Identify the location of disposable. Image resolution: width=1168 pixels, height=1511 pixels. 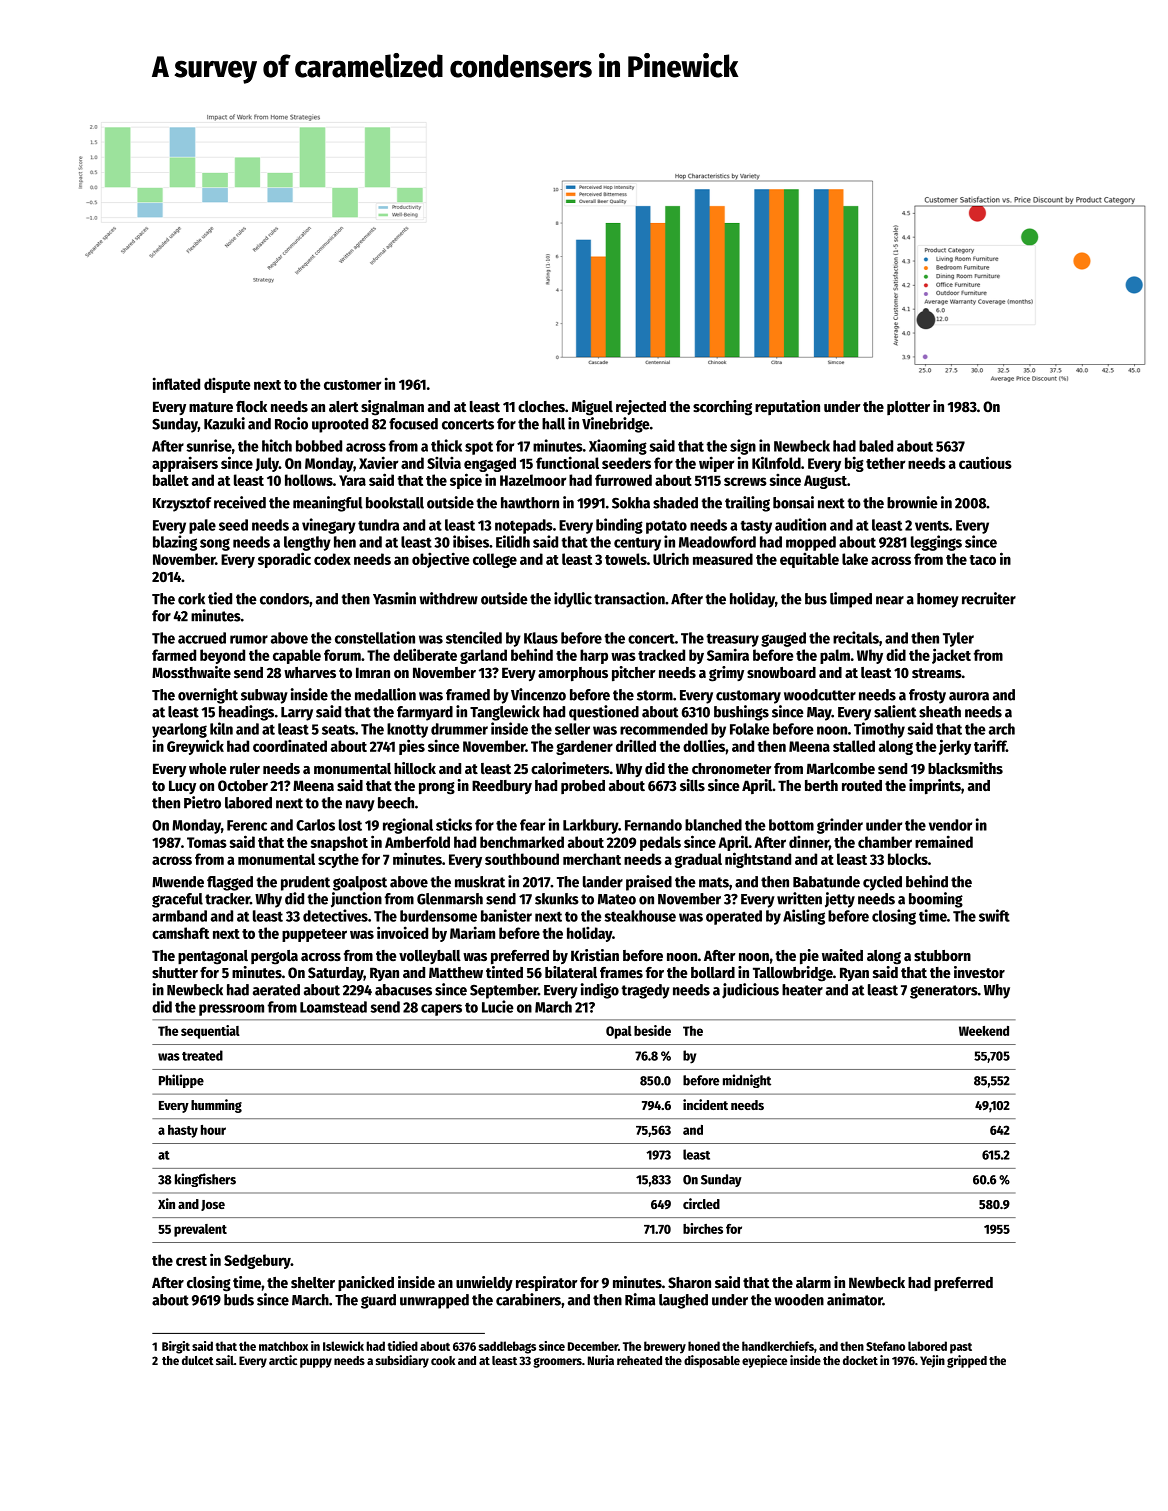
(712, 1361).
